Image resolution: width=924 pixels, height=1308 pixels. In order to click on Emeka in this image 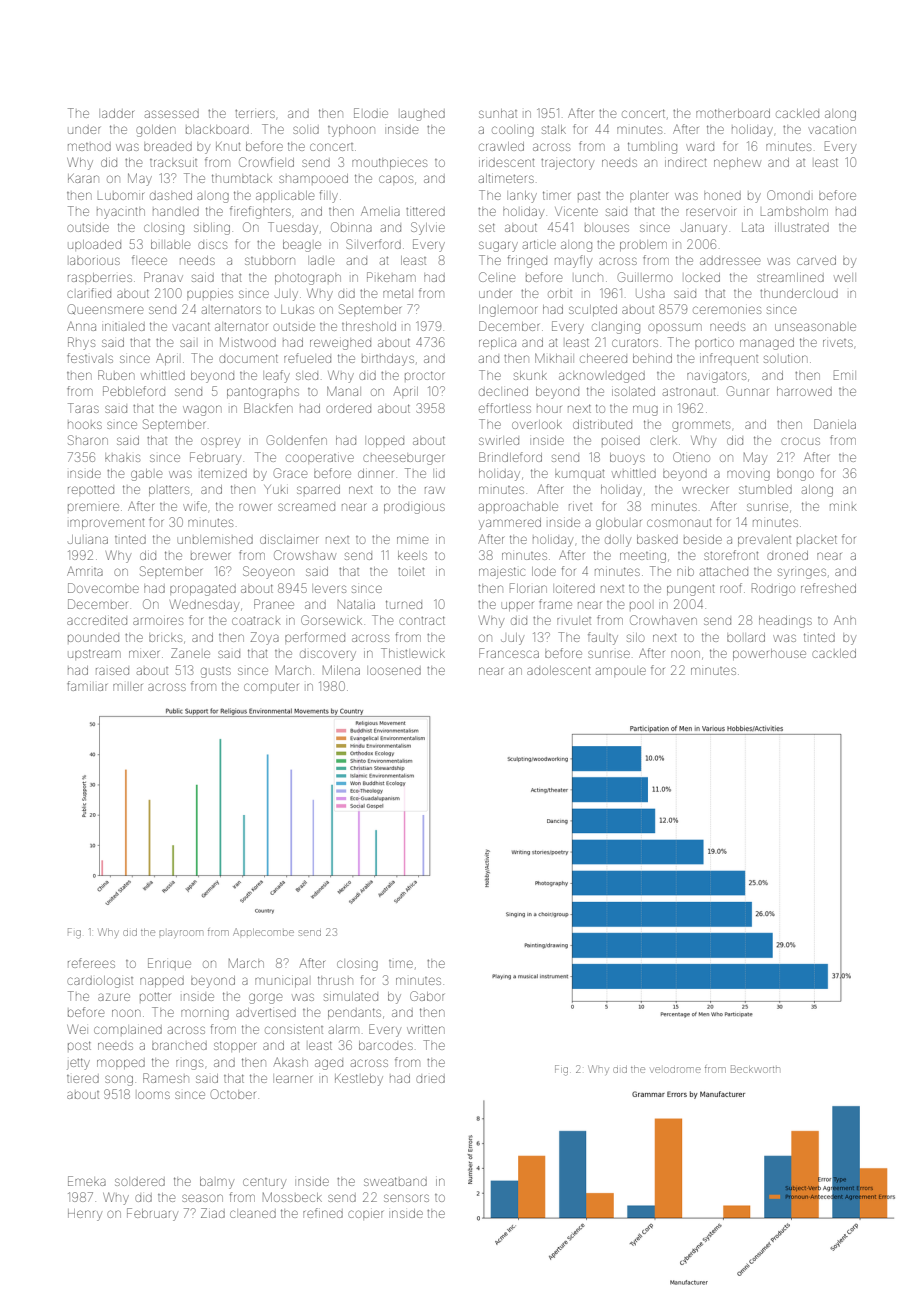, I will do `click(87, 1181)`.
